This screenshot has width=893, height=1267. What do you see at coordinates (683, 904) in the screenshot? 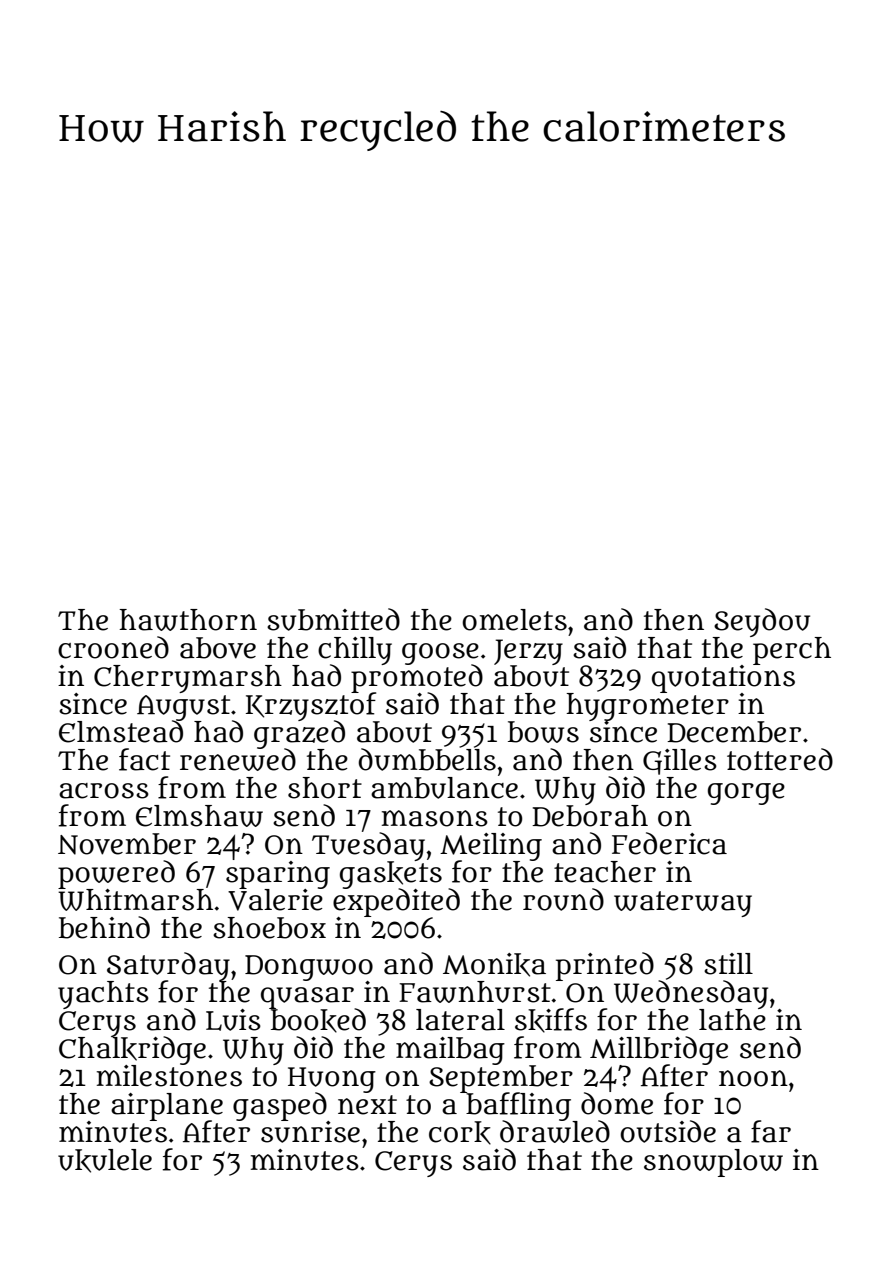
I see `waterway` at bounding box center [683, 904].
